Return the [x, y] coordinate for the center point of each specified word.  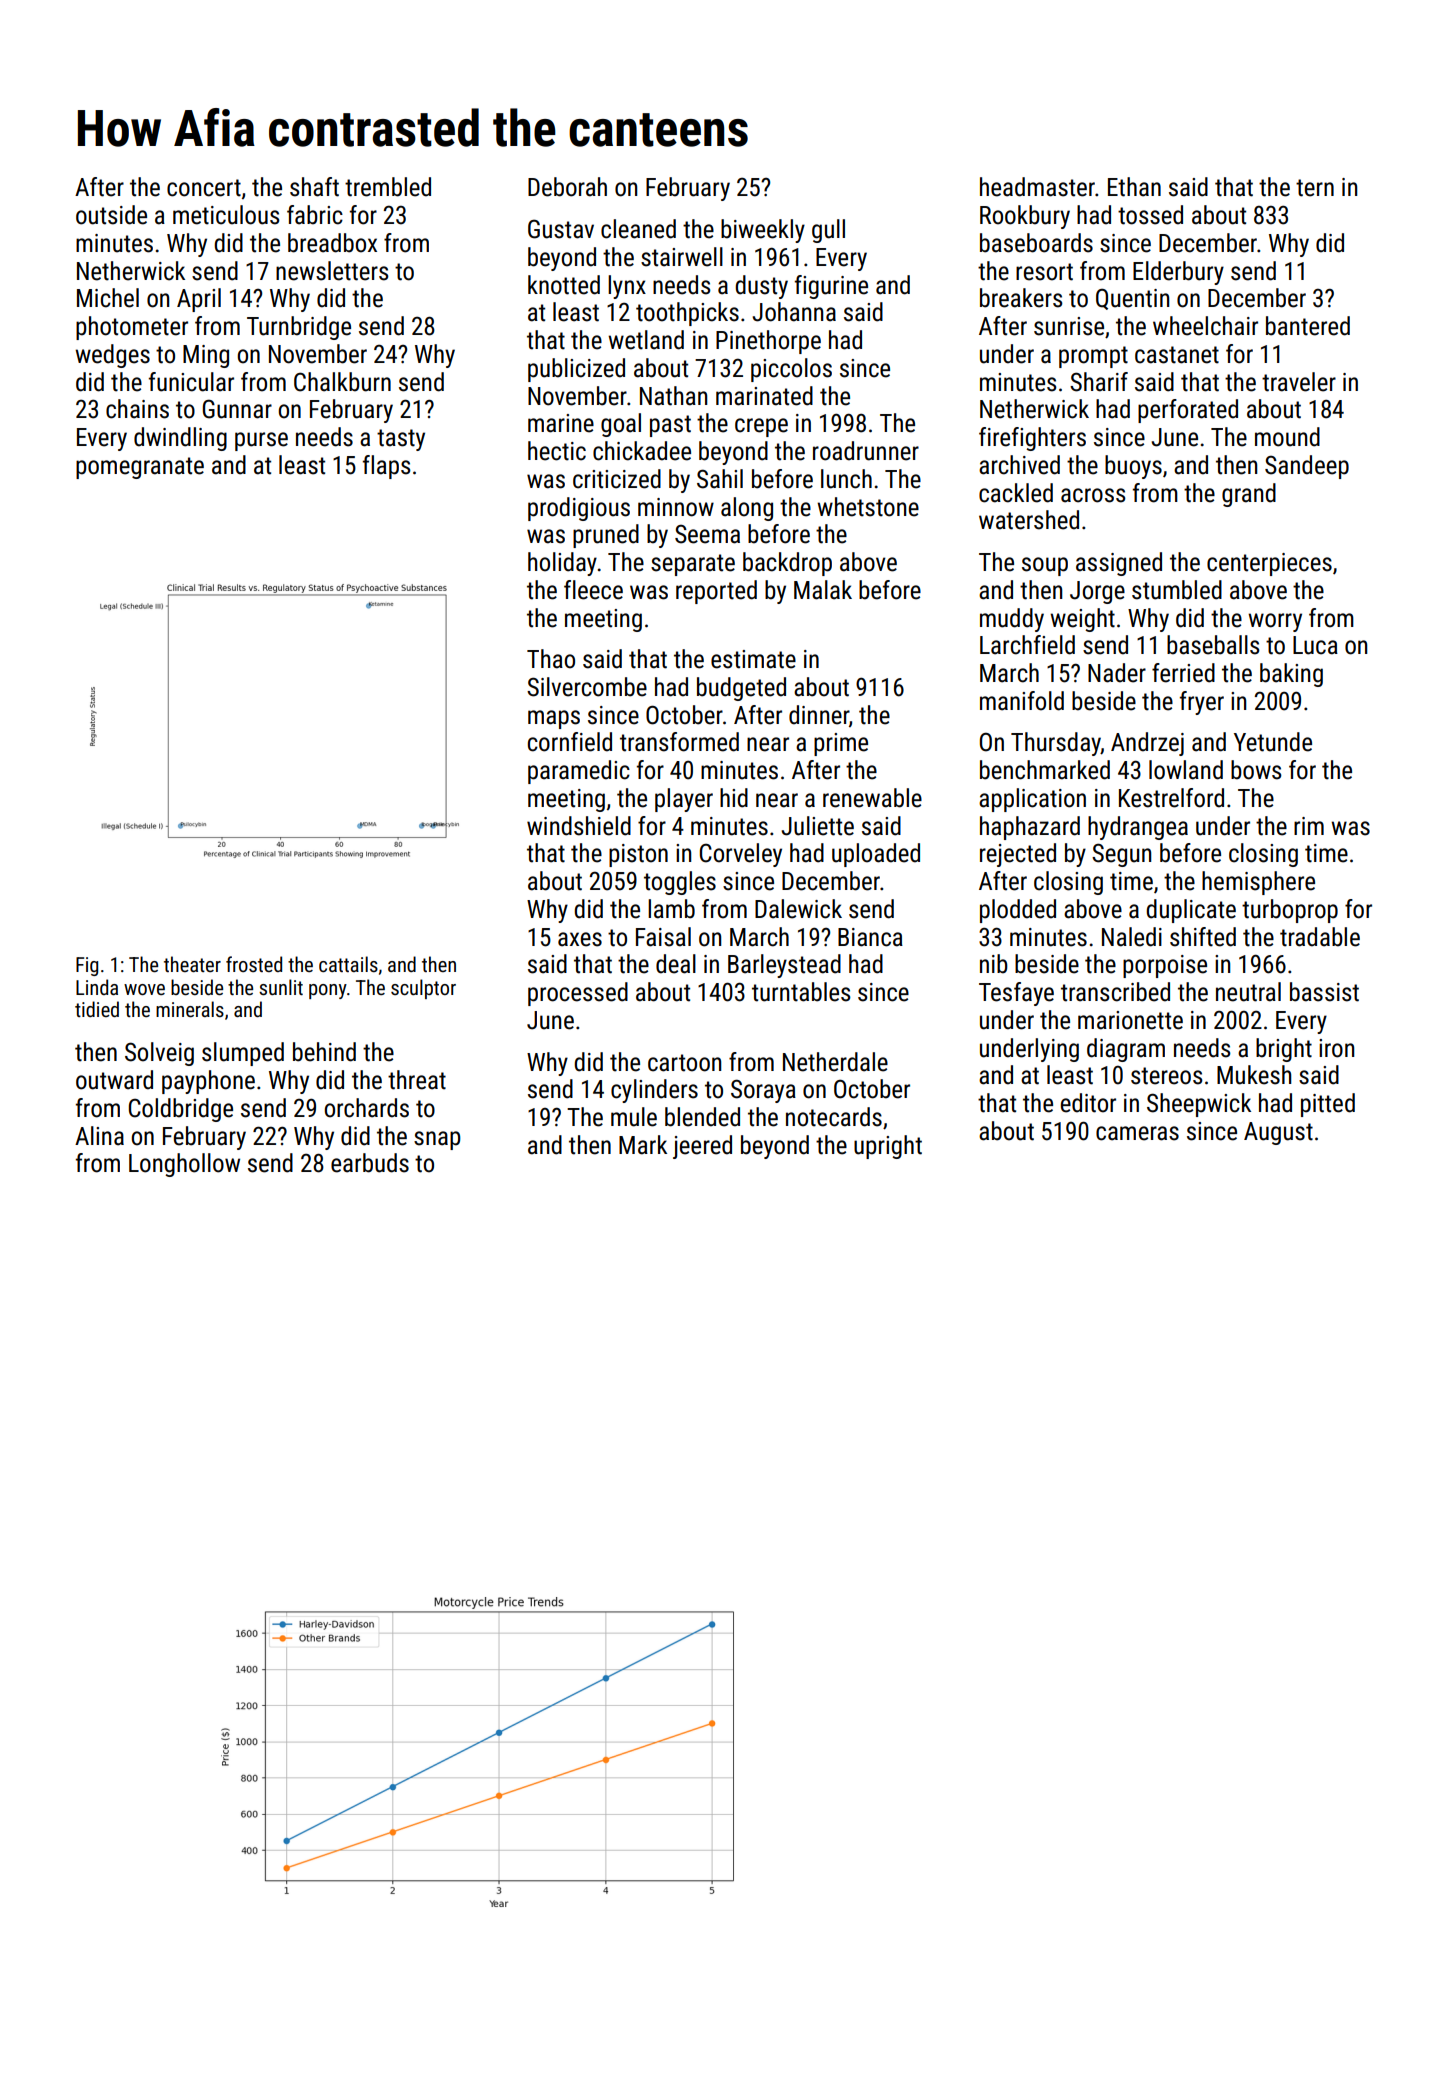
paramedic [579, 772]
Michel [108, 298]
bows [1256, 770]
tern [1315, 188]
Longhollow [184, 1165]
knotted [564, 285]
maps [554, 719]
